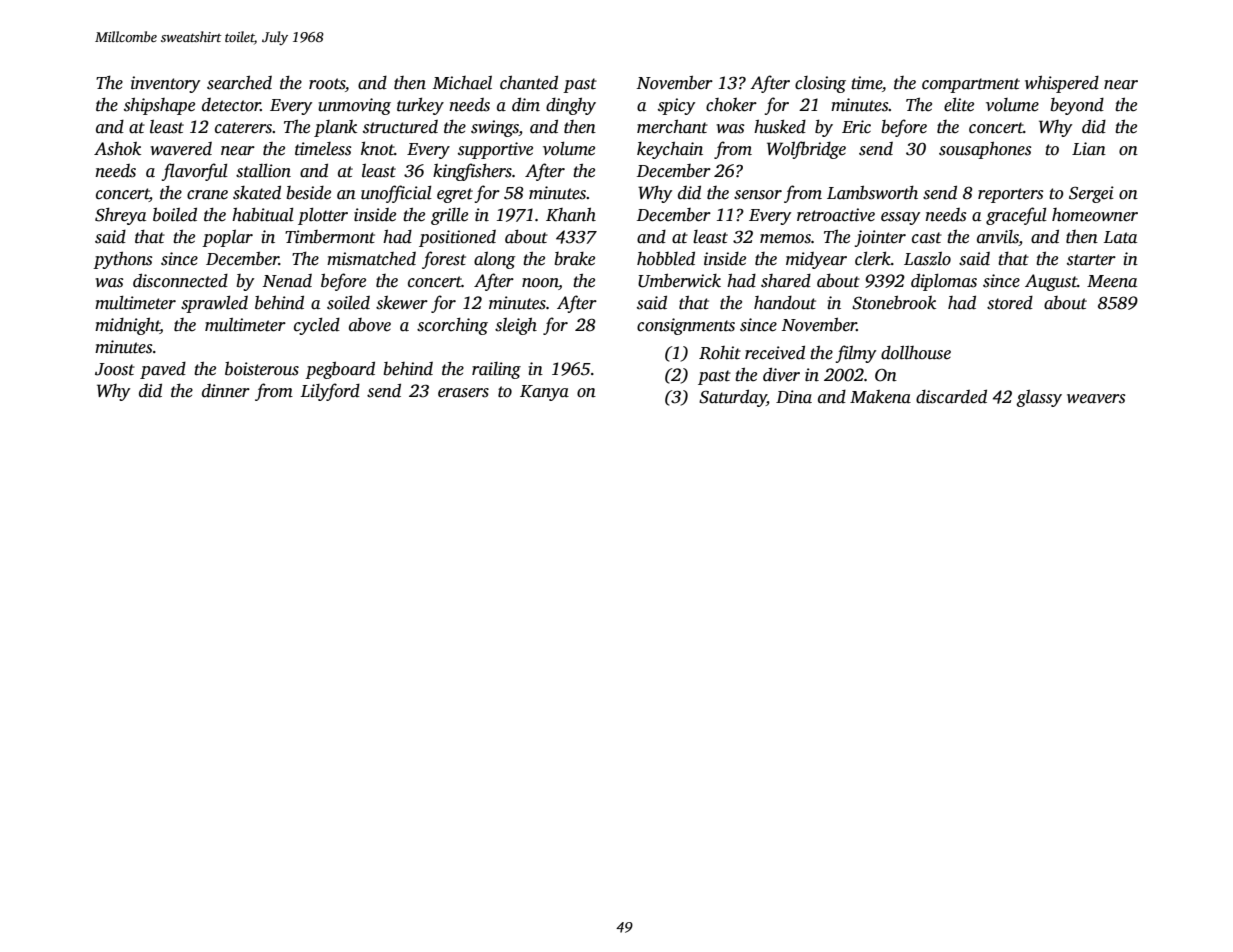 Image resolution: width=1233 pixels, height=952 pixels. Describe the element at coordinates (472, 172) in the screenshot. I see `kingfishers` at that location.
